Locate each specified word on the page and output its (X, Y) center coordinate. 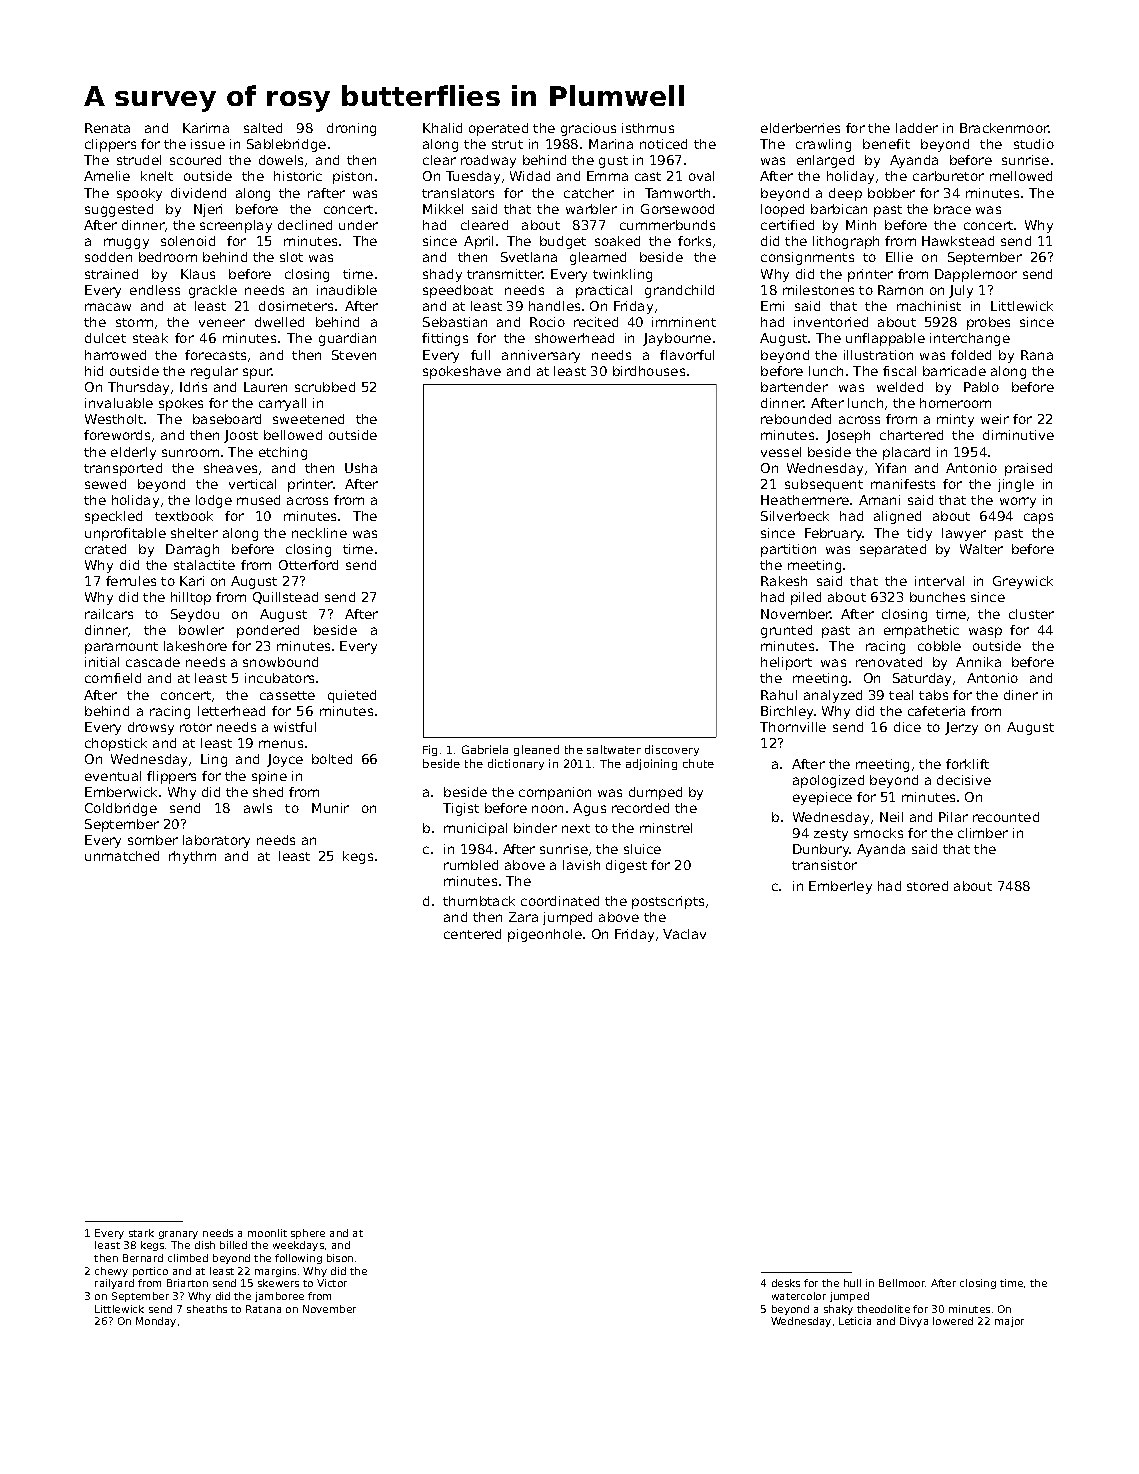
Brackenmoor (1004, 128)
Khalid (442, 128)
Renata (107, 128)
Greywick (1023, 582)
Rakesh (784, 581)
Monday (156, 1322)
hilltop (191, 598)
